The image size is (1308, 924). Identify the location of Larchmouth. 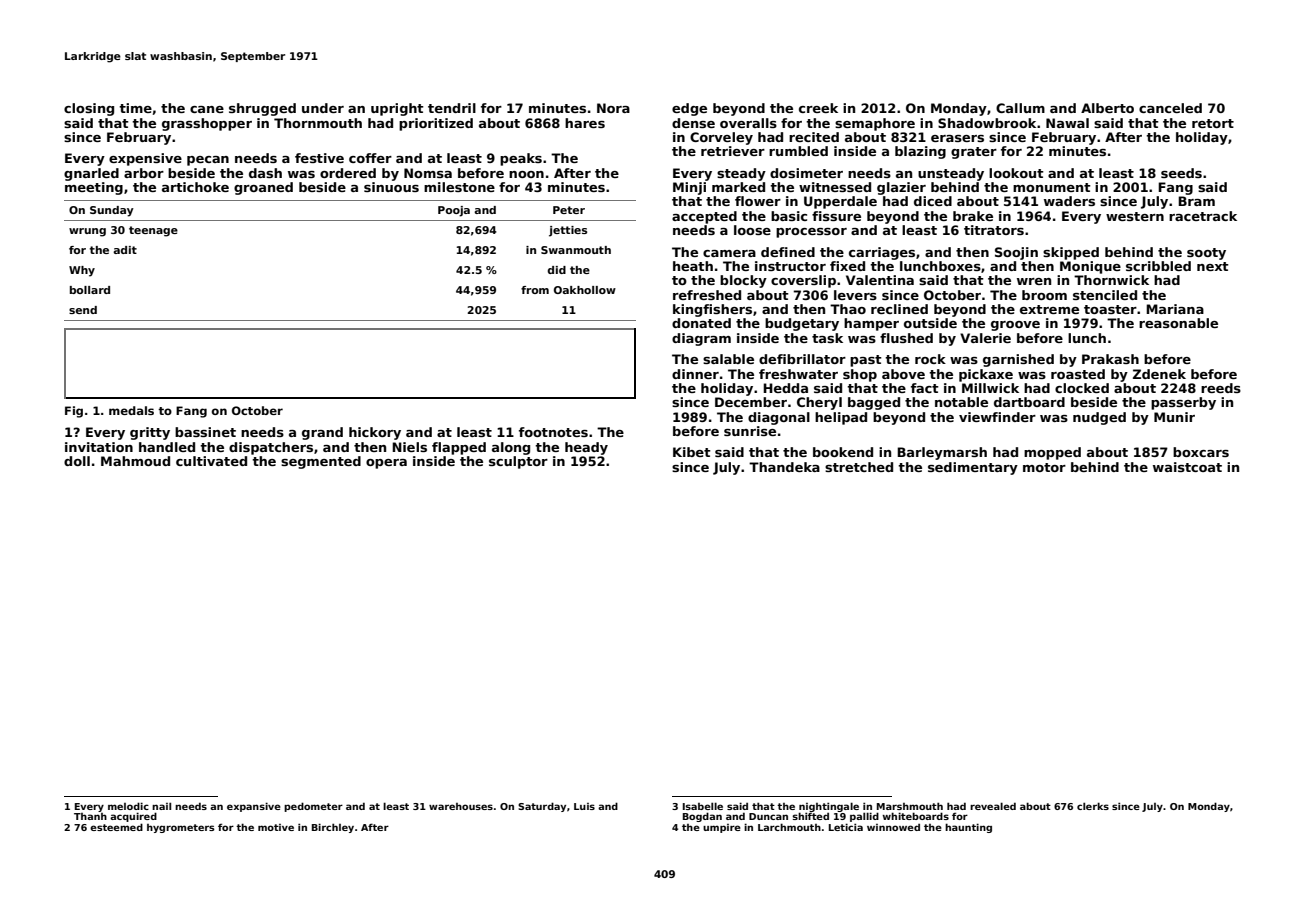
(789, 827).
